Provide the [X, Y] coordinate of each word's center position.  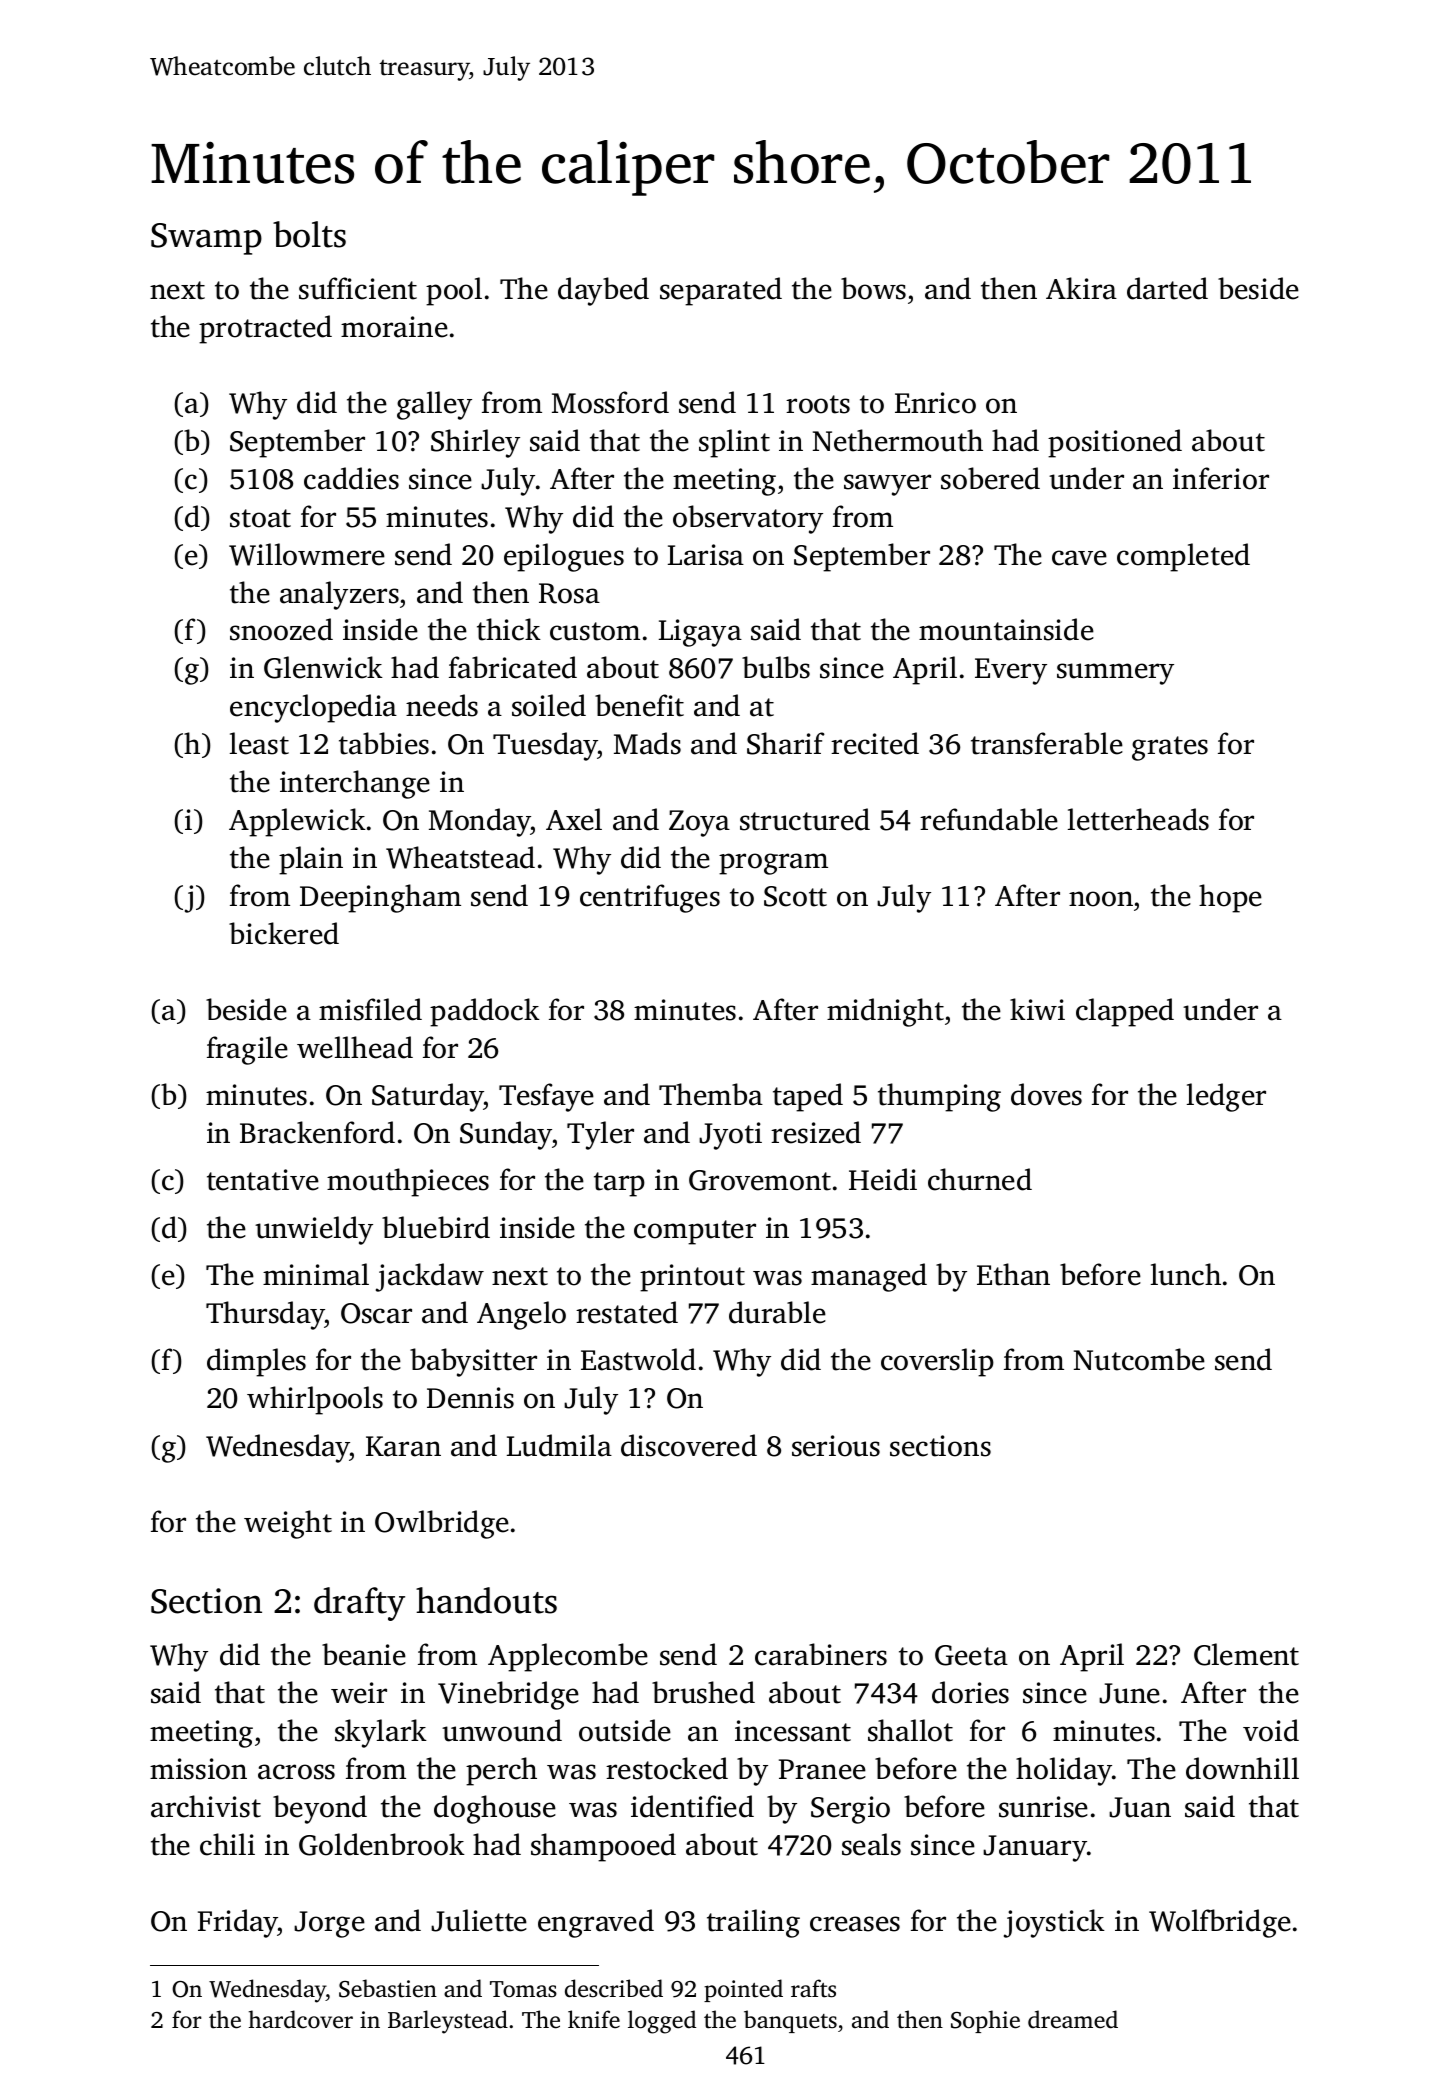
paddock [485, 1012]
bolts [309, 234]
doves [1046, 1094]
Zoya [699, 823]
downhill [1242, 1768]
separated [721, 291]
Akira [1081, 288]
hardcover [301, 2019]
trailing [753, 1923]
